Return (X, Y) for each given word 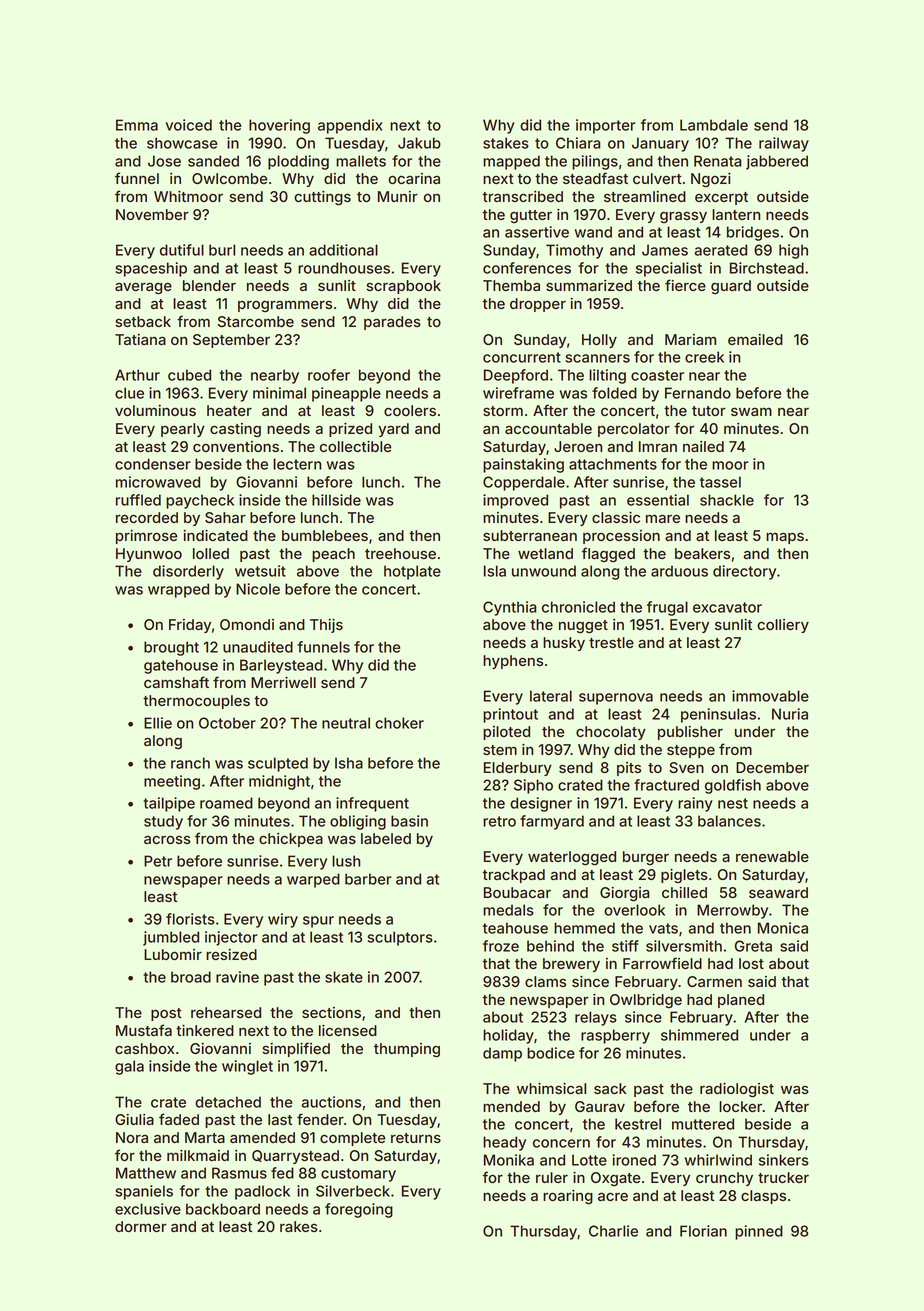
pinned (759, 1232)
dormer (141, 1226)
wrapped (178, 590)
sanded (213, 161)
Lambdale (714, 125)
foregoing (359, 1210)
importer (606, 126)
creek (704, 357)
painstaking (523, 465)
